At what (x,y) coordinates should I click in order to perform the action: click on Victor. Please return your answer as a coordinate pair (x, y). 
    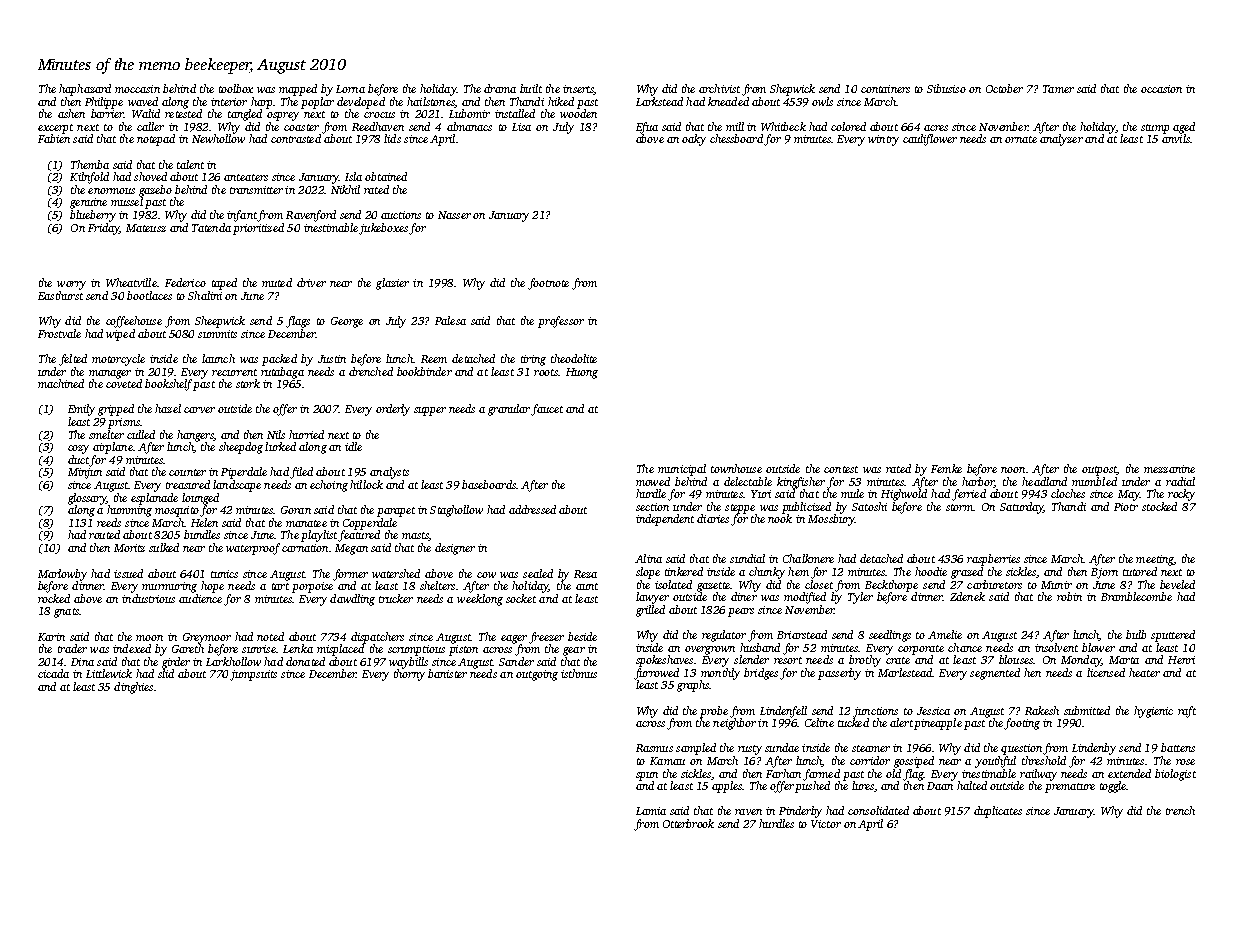
    Looking at the image, I should click on (826, 824).
